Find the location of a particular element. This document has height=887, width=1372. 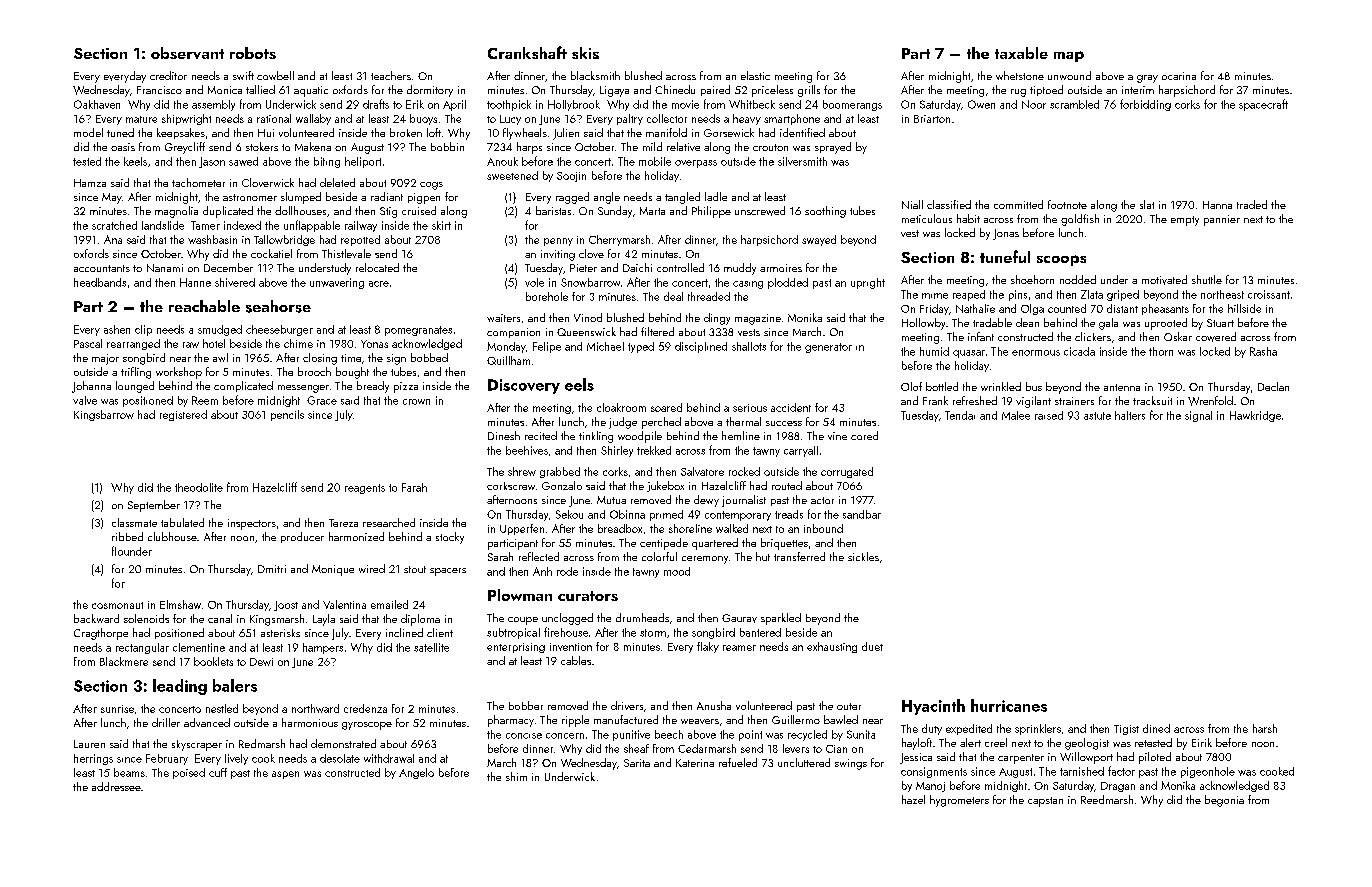

Guillermo is located at coordinates (796, 719).
